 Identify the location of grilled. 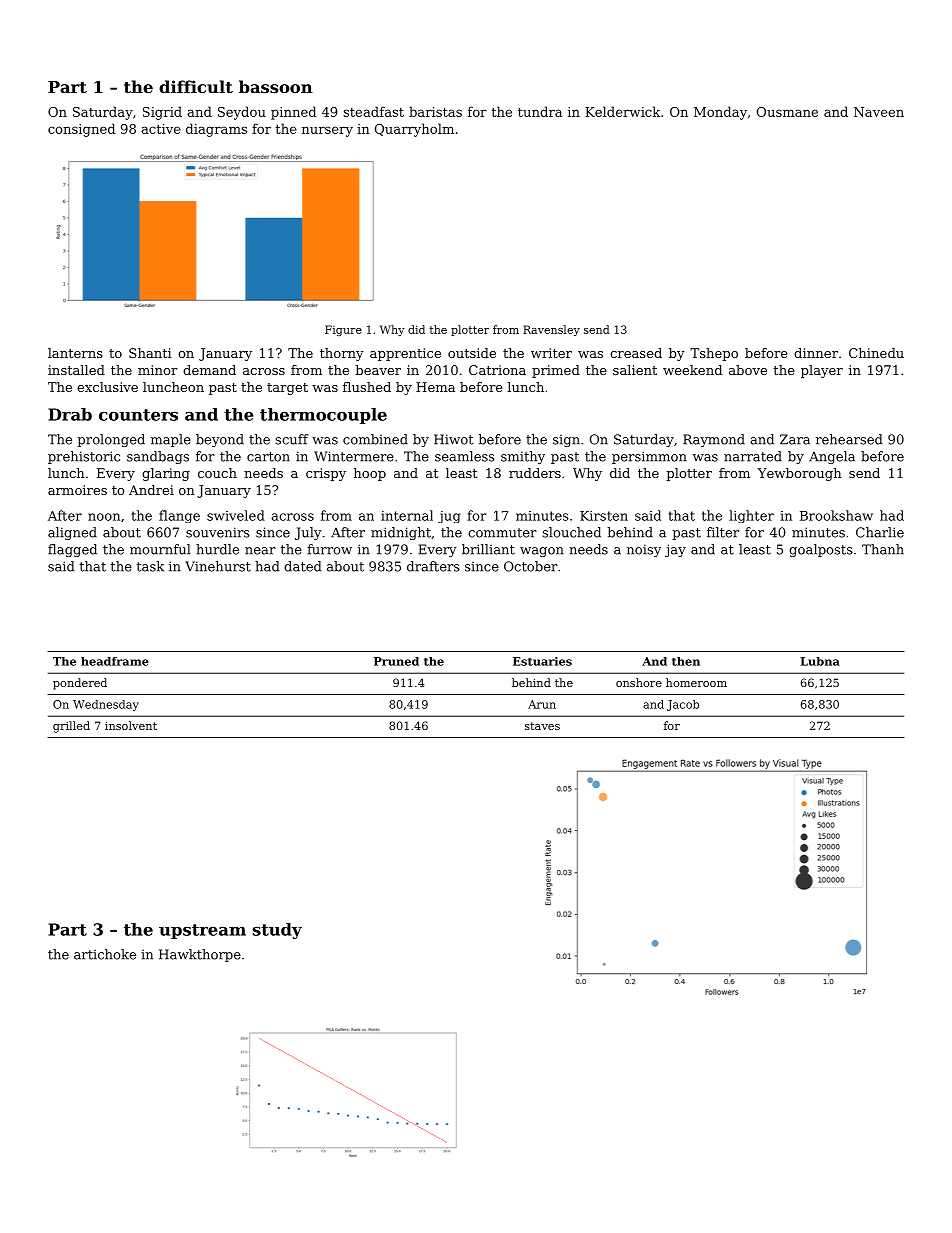
(71, 727).
